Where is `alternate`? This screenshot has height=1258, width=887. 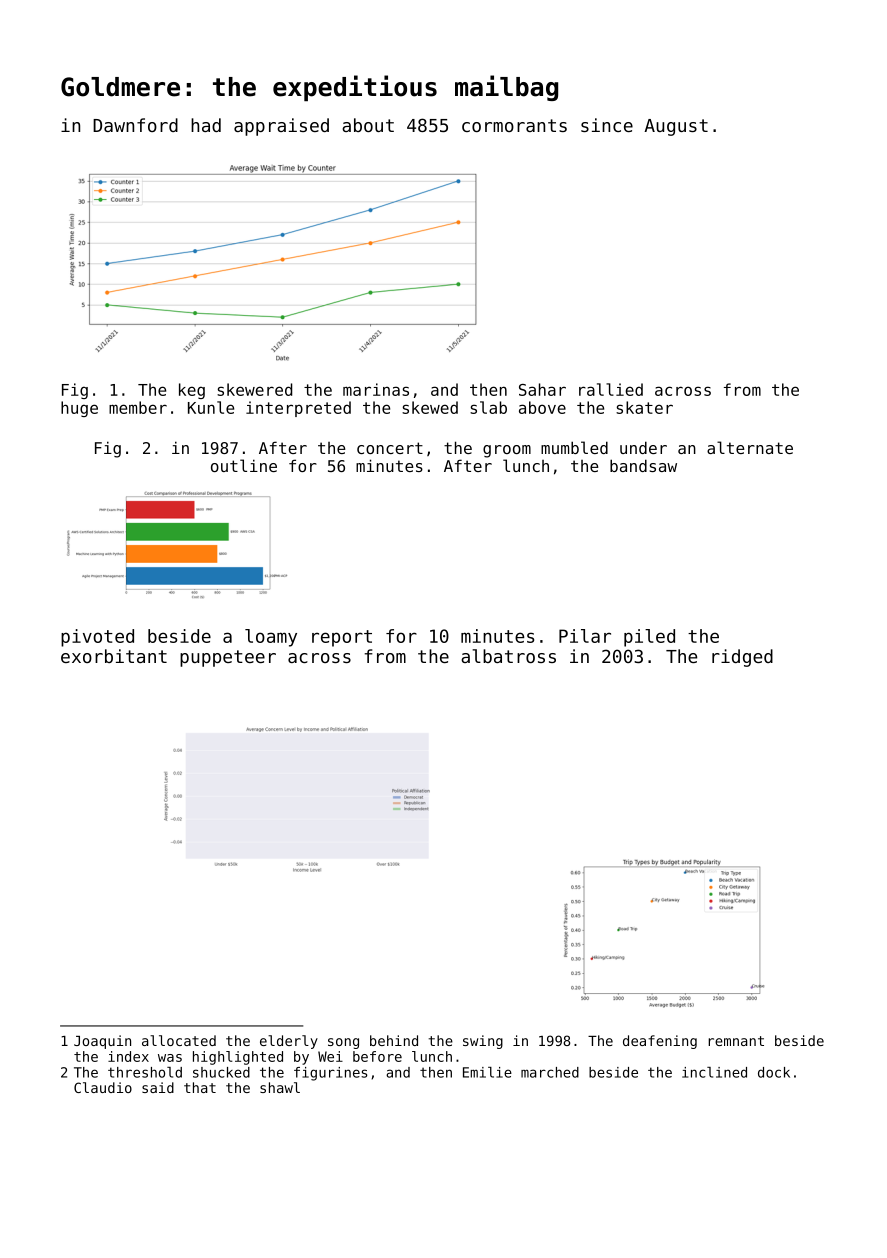 alternate is located at coordinates (750, 447).
